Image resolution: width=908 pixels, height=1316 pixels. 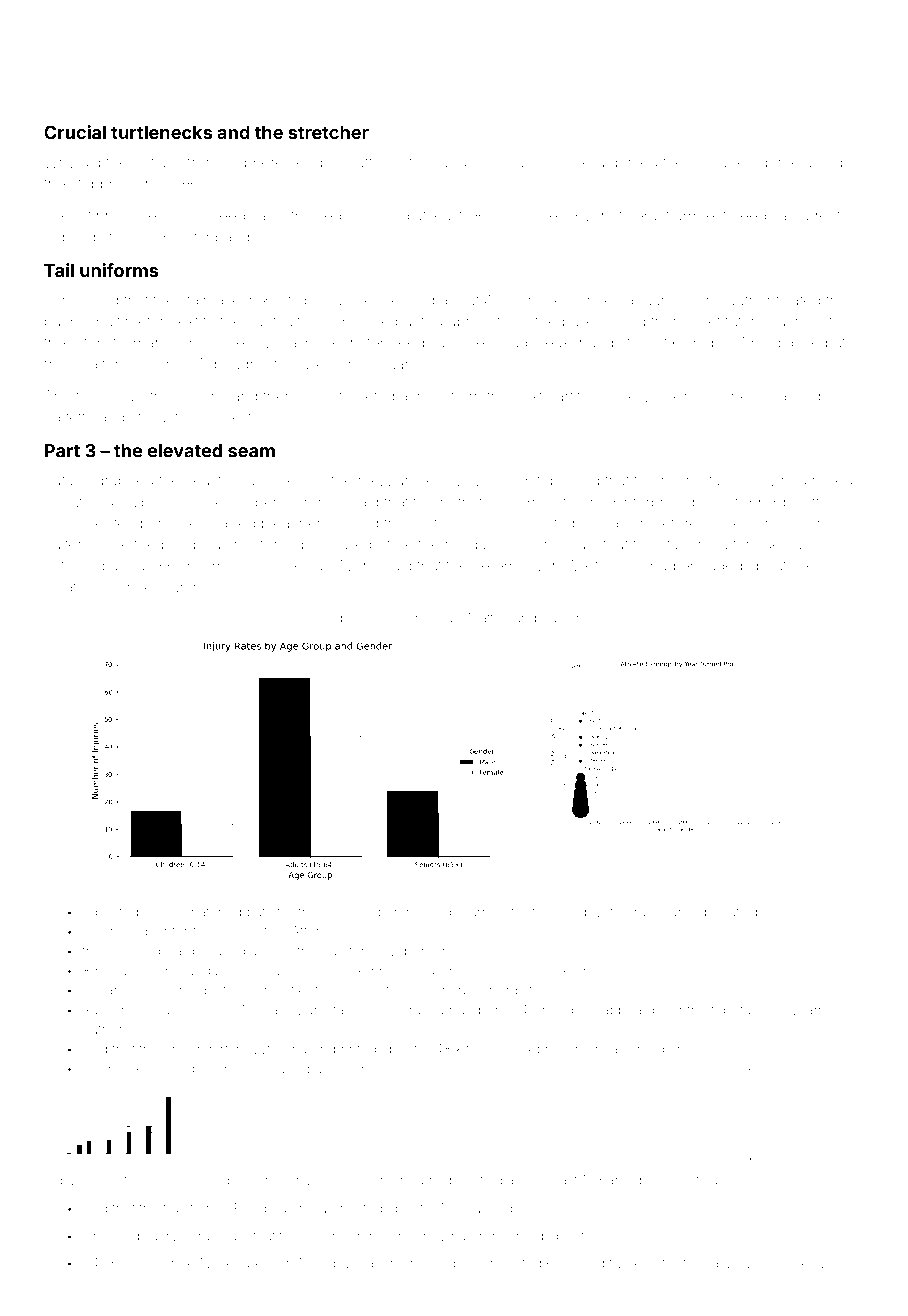 I want to click on Cloverwick, so click(x=807, y=1263).
